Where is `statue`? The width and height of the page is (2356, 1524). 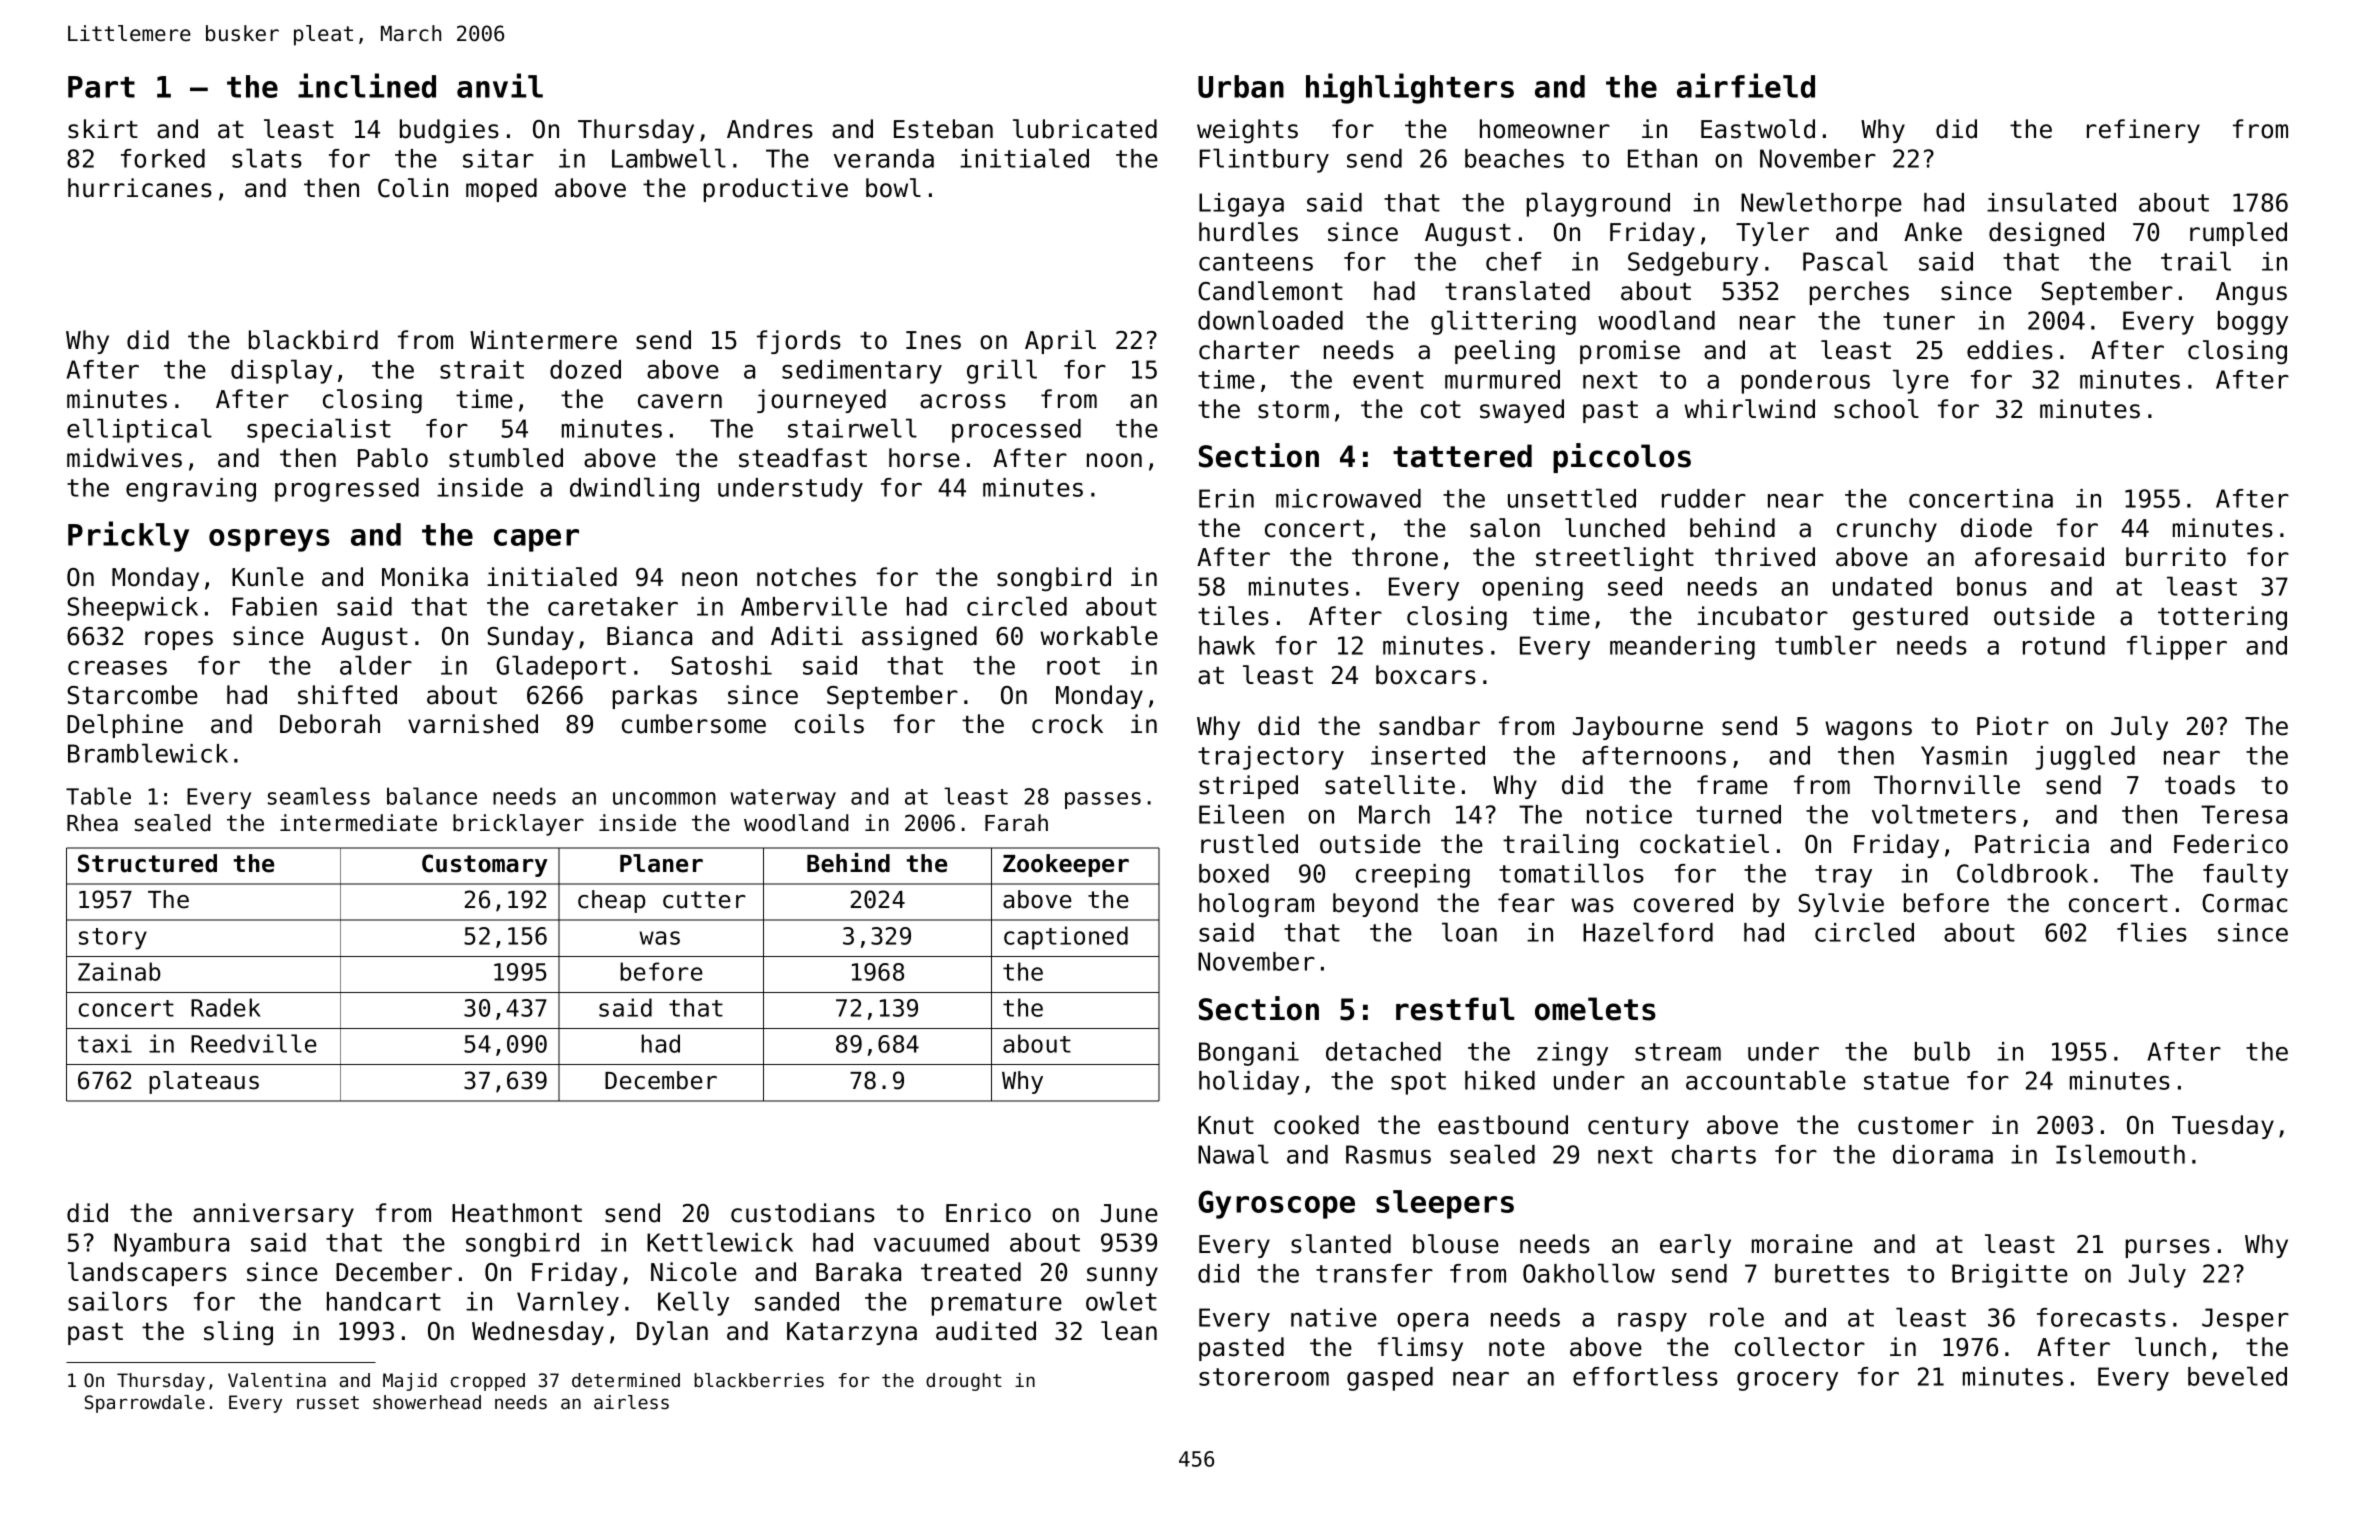 statue is located at coordinates (1906, 1081).
